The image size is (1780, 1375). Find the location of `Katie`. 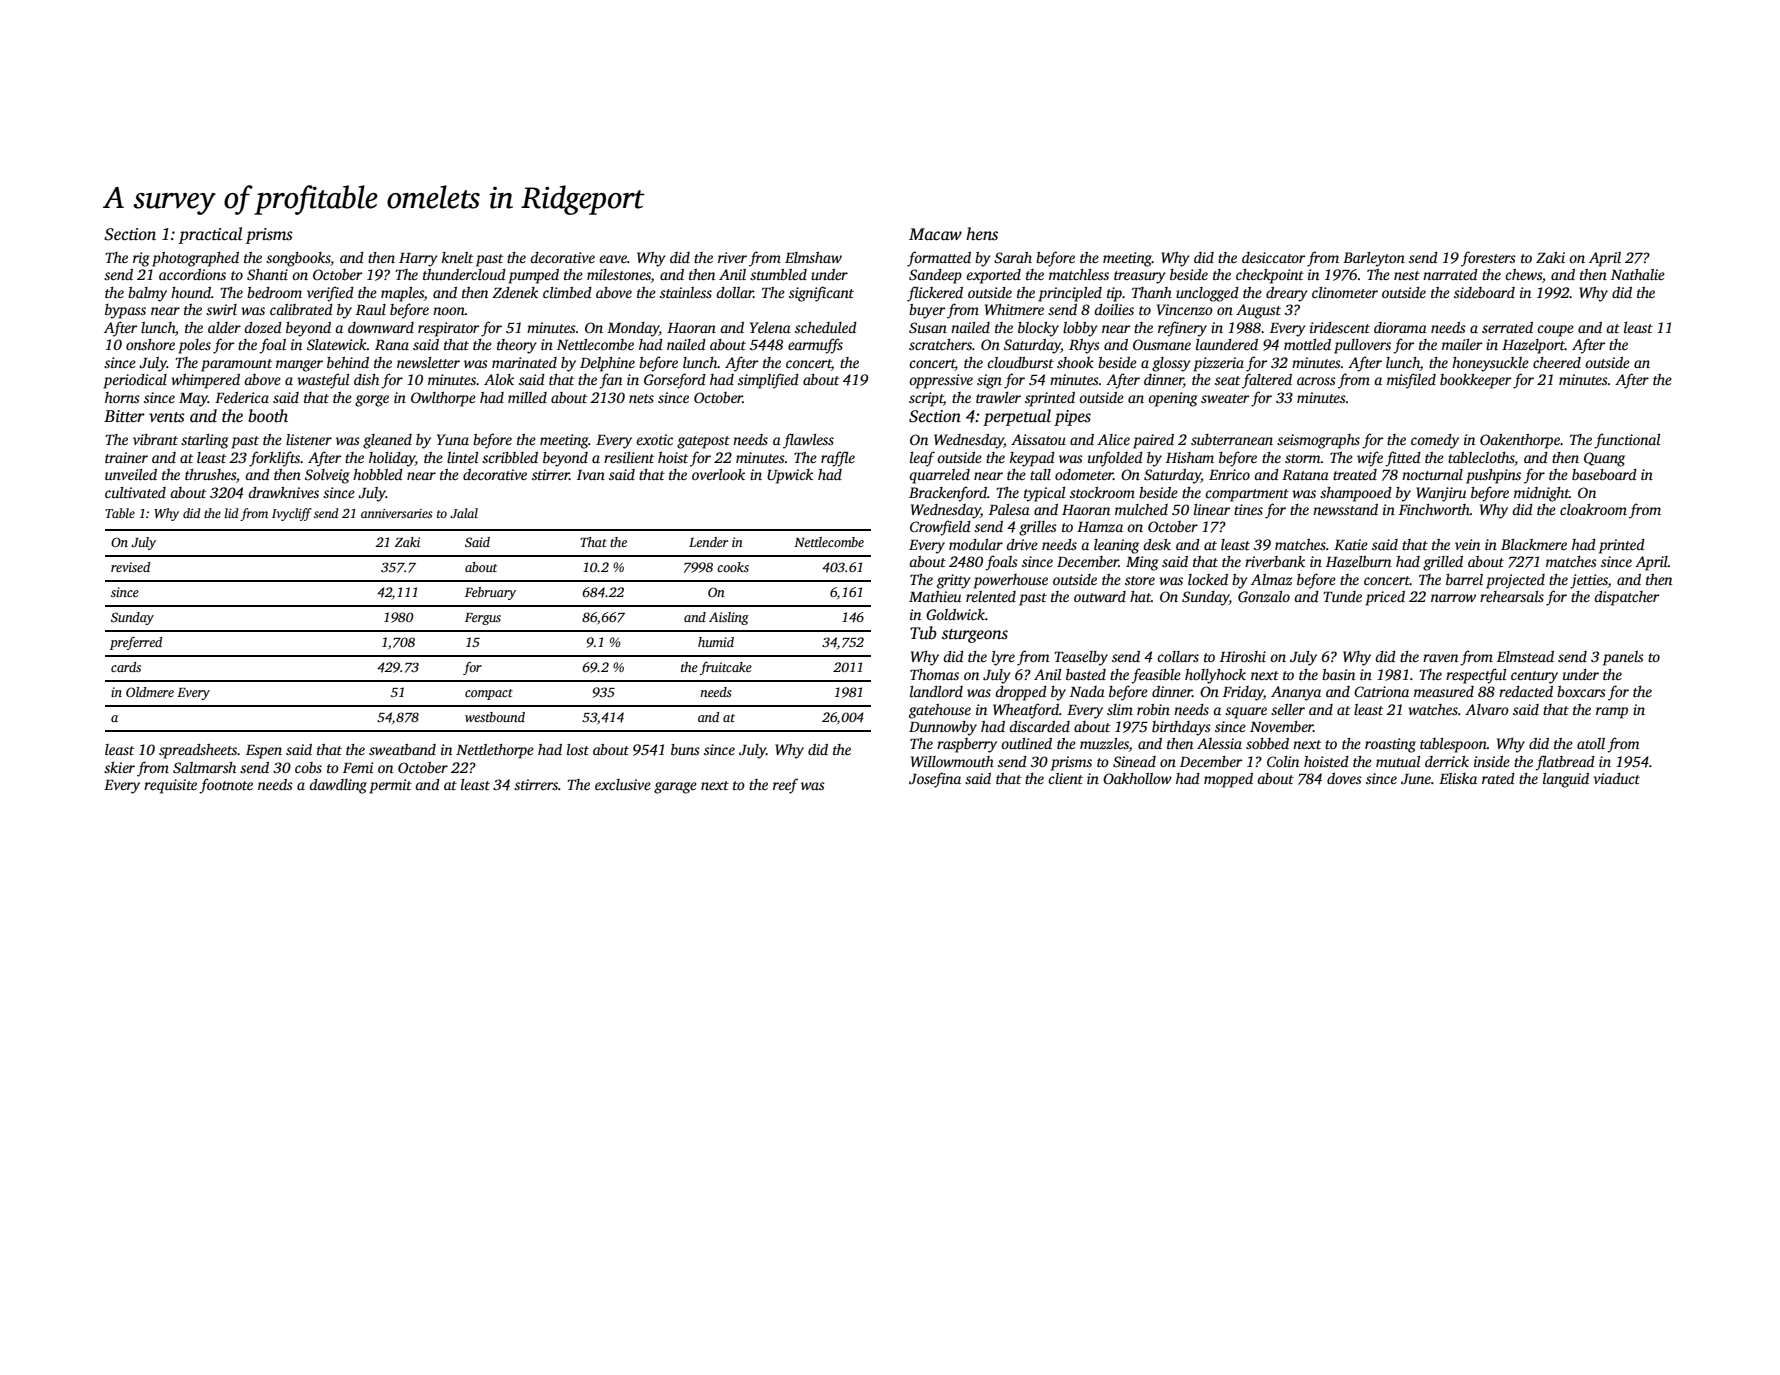

Katie is located at coordinates (1351, 544).
